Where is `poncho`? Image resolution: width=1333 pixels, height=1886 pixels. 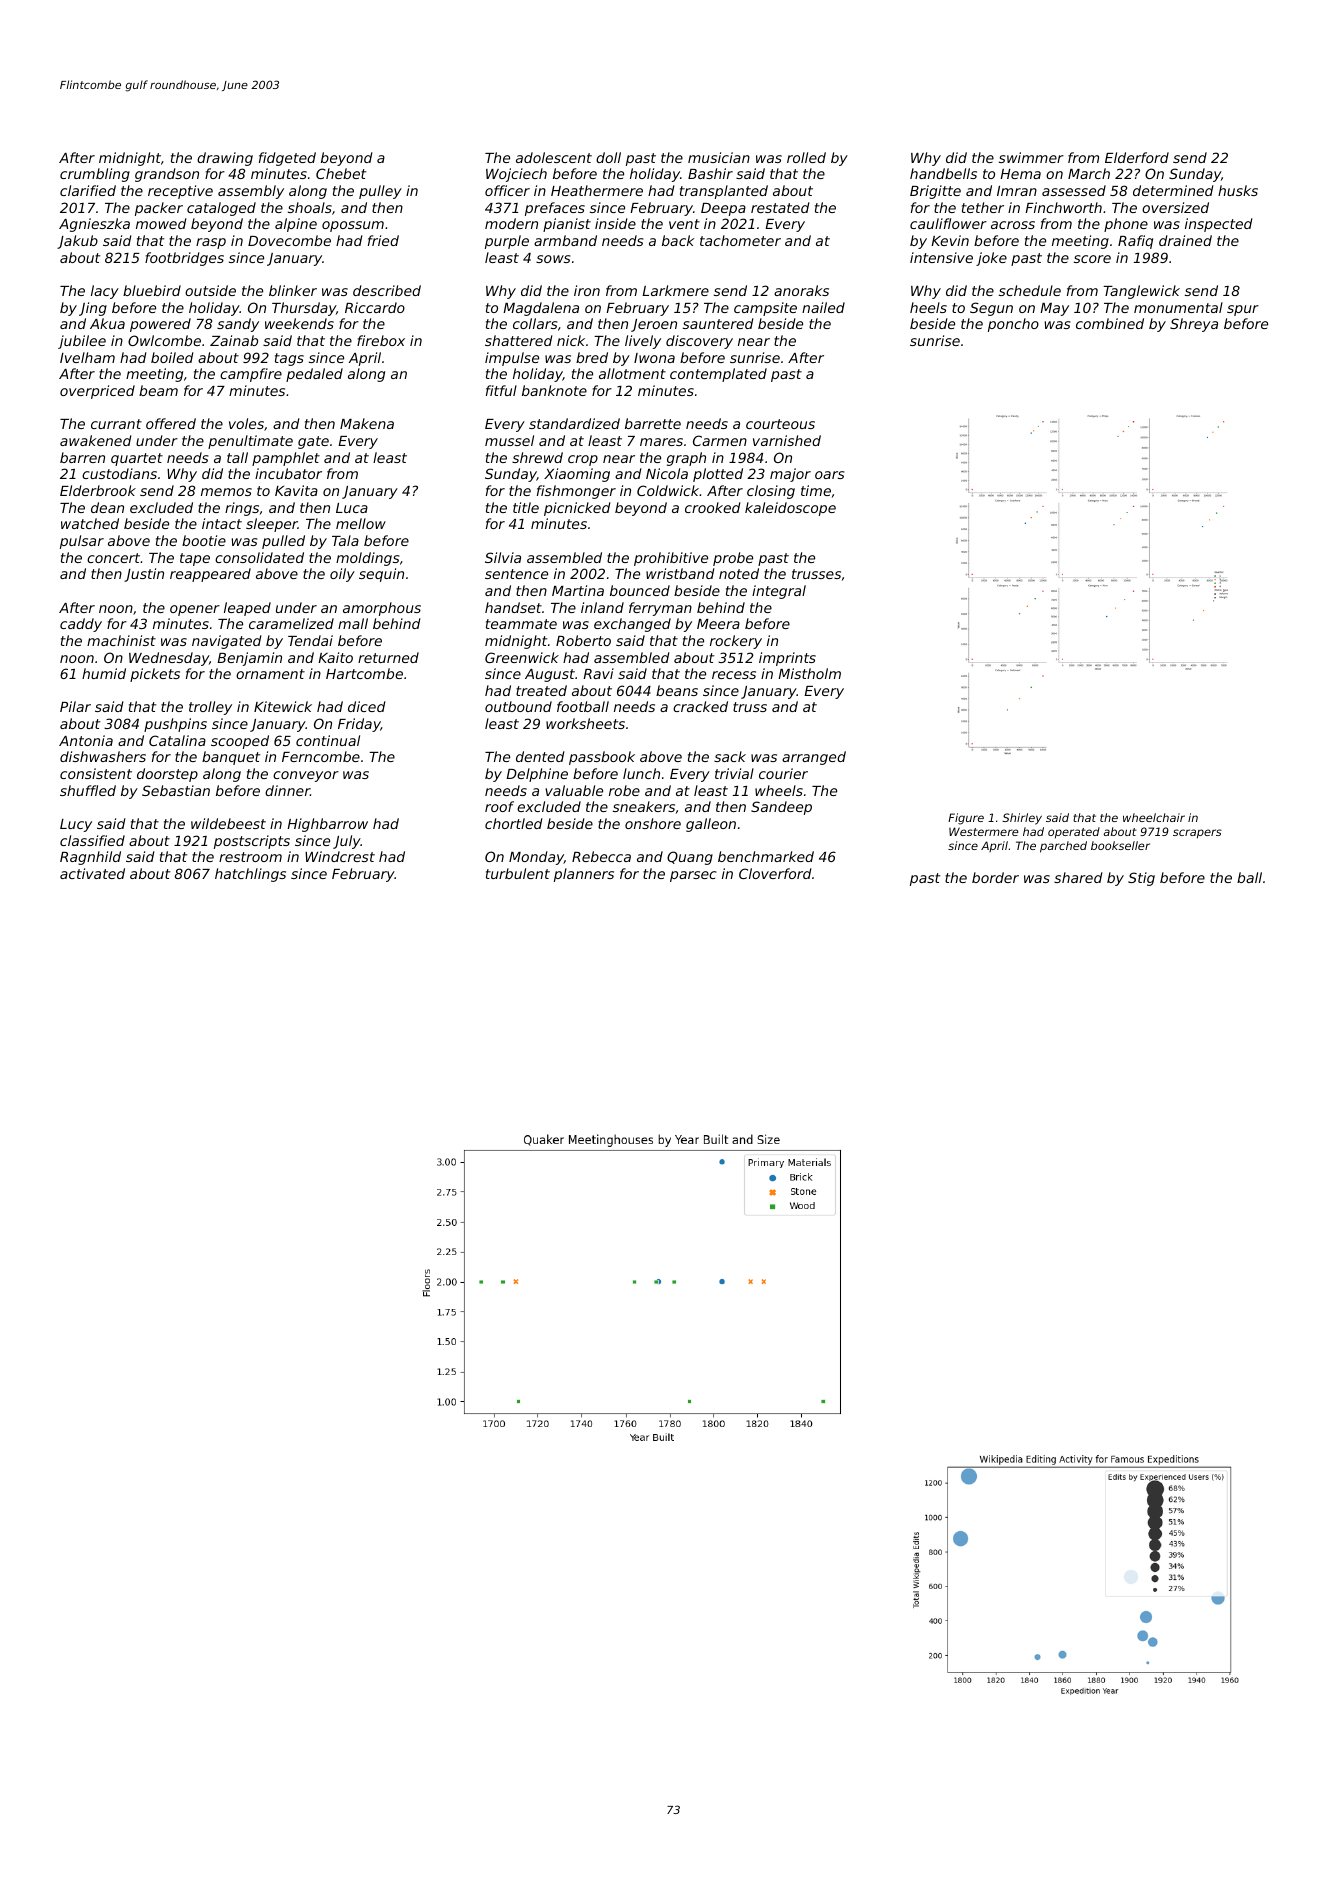 poncho is located at coordinates (1013, 325).
